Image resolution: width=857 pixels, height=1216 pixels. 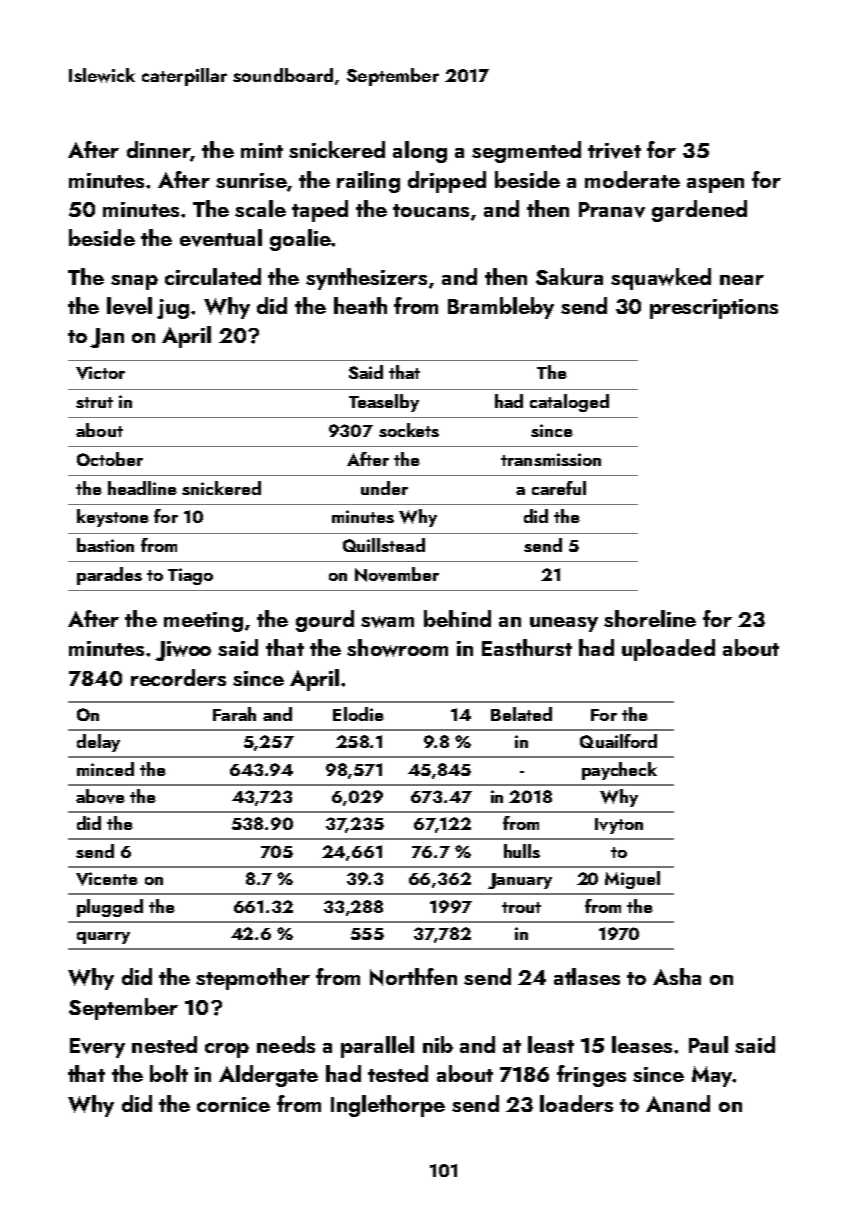 What do you see at coordinates (134, 282) in the screenshot?
I see `snap` at bounding box center [134, 282].
